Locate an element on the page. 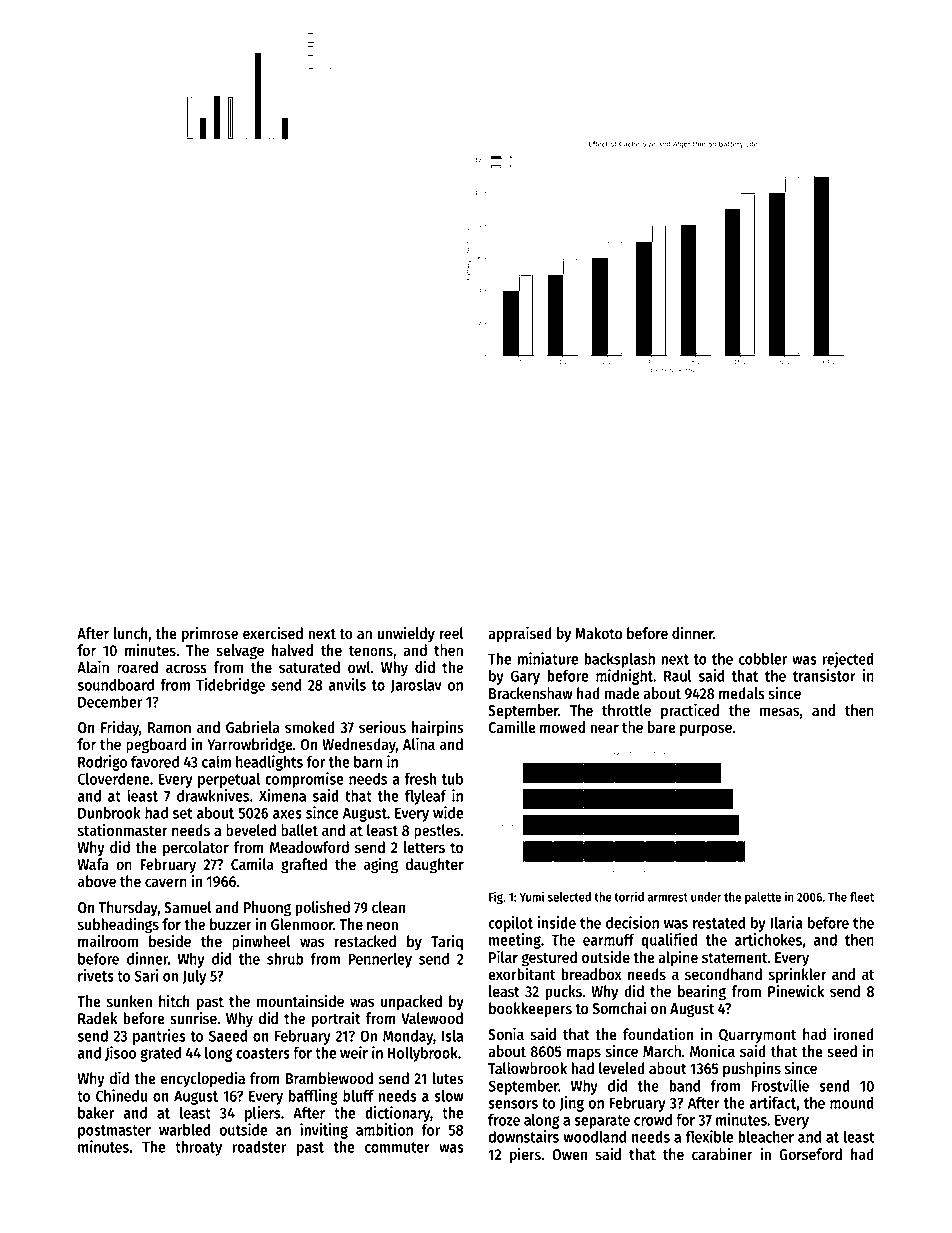 The width and height of the document is (952, 1233). unwieldy is located at coordinates (406, 634).
